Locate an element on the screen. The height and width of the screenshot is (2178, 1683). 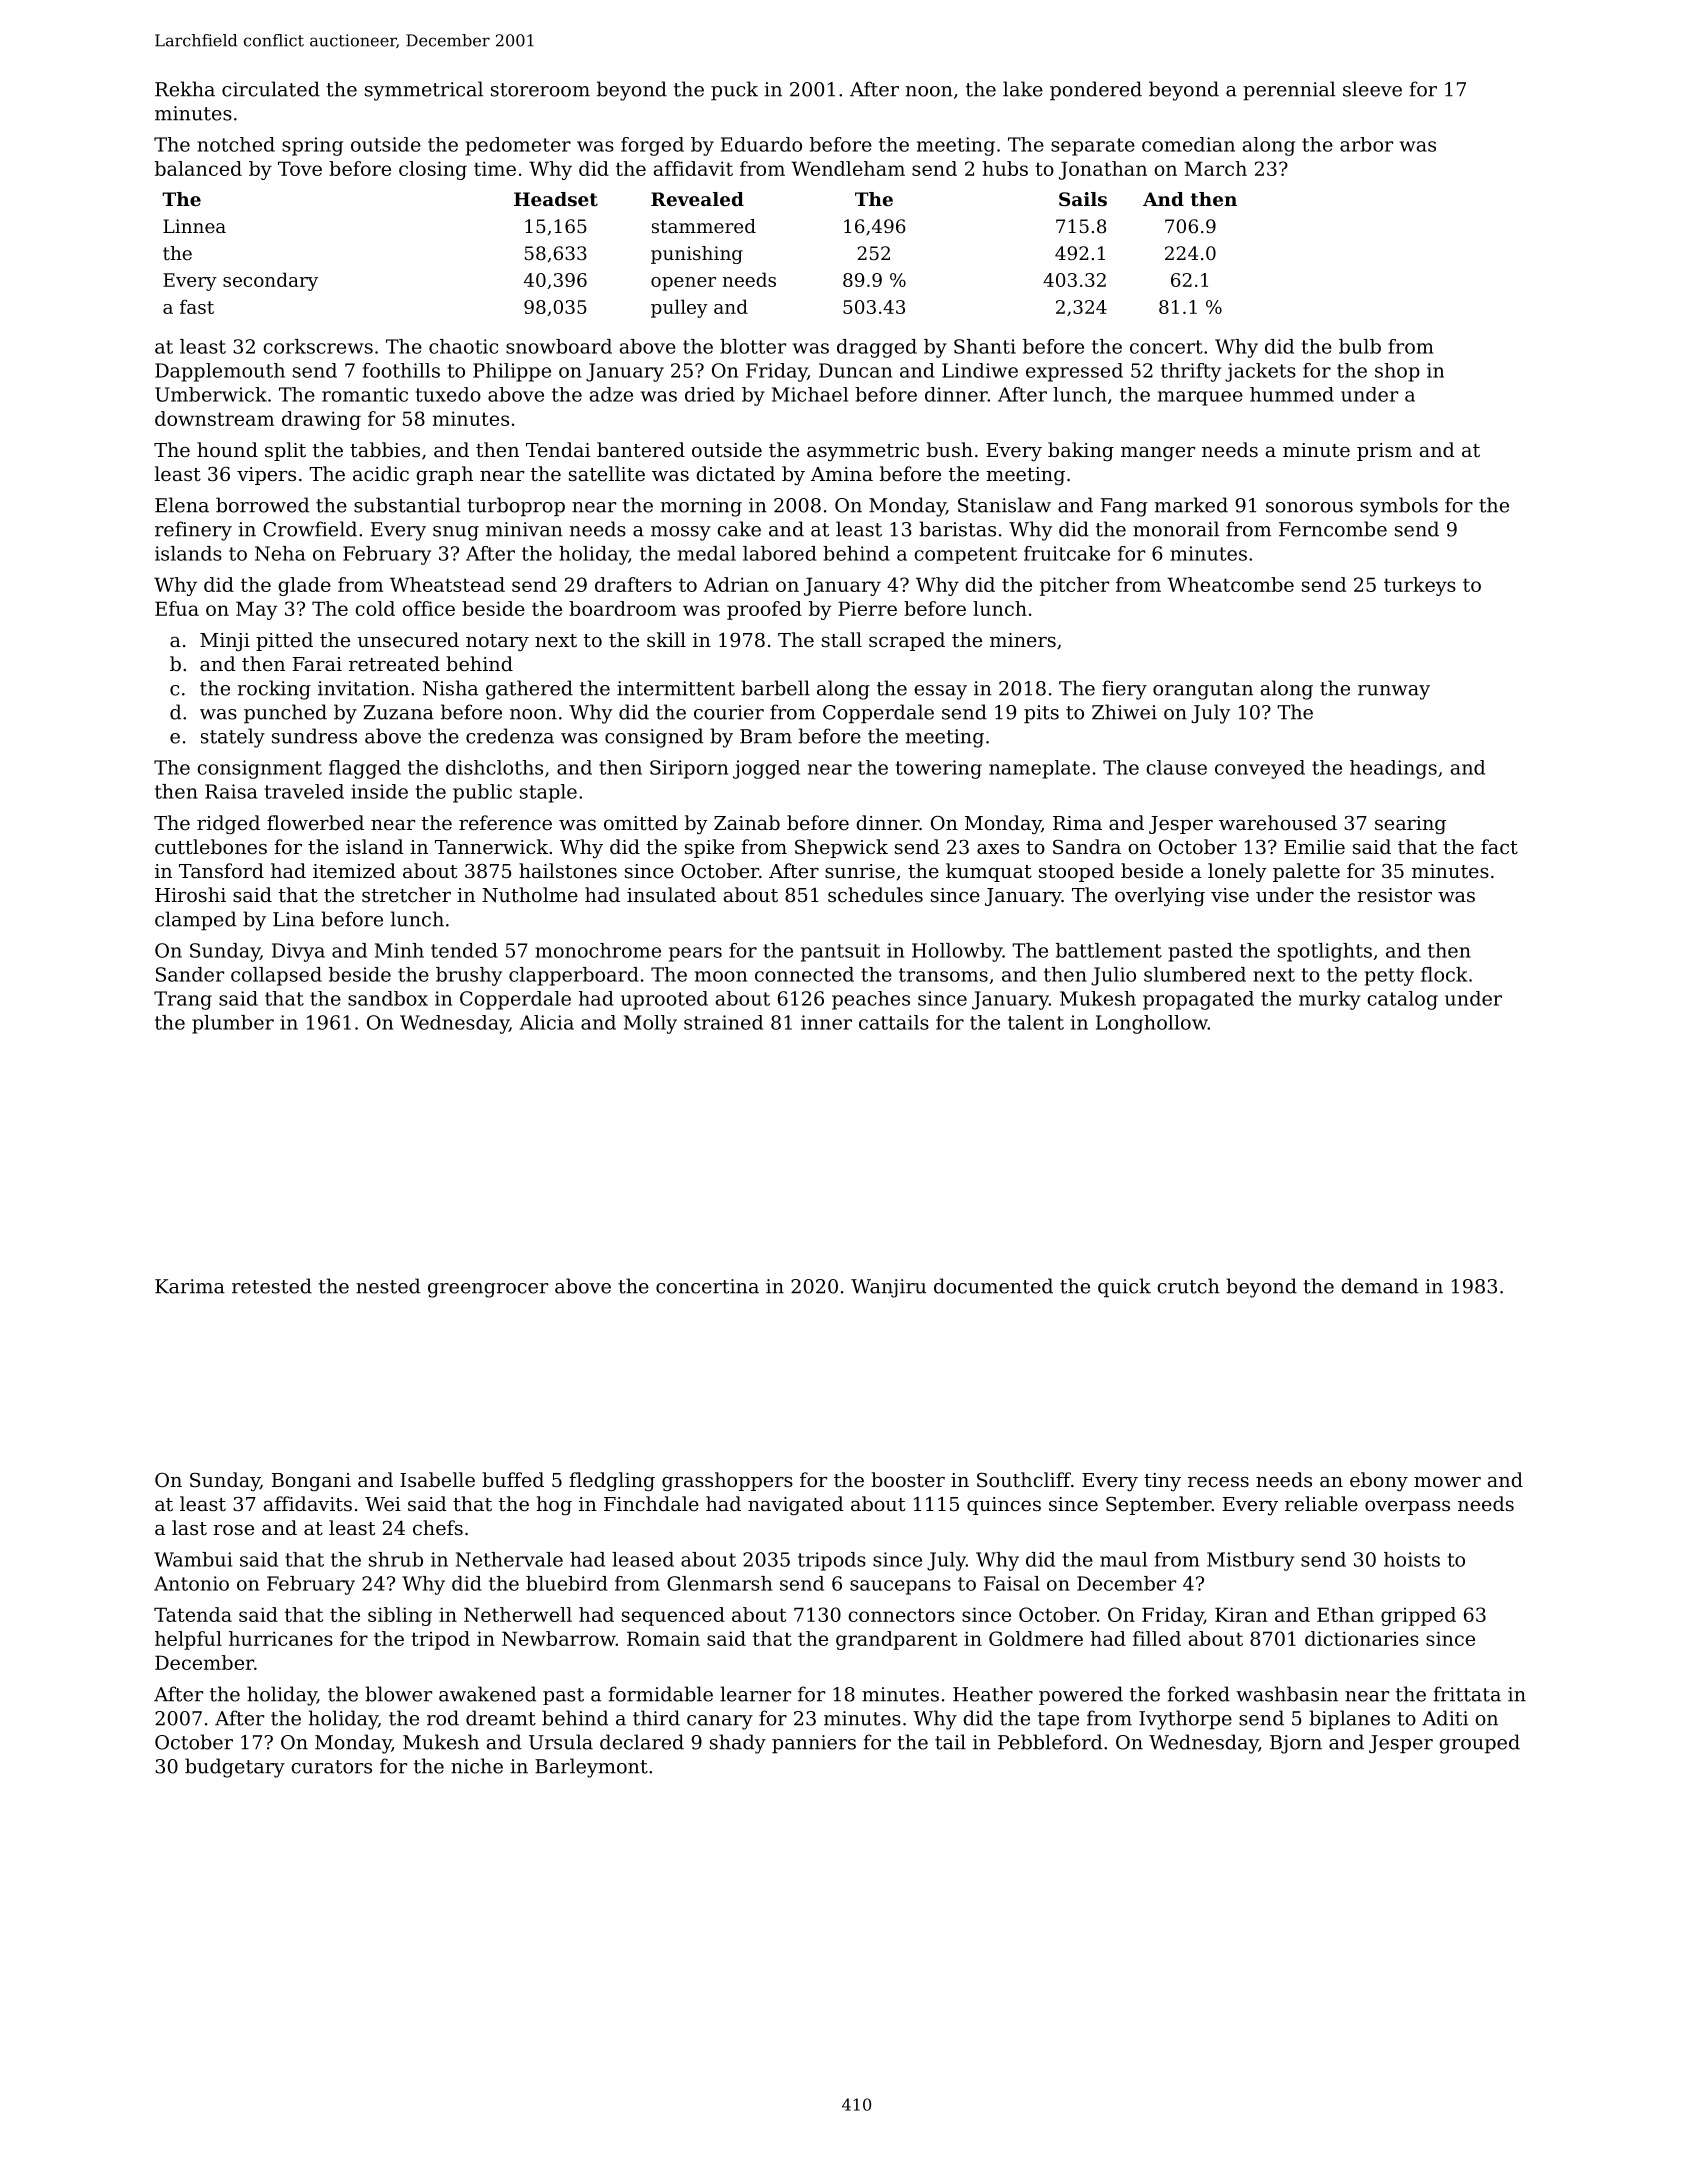
perennial is located at coordinates (1289, 91).
